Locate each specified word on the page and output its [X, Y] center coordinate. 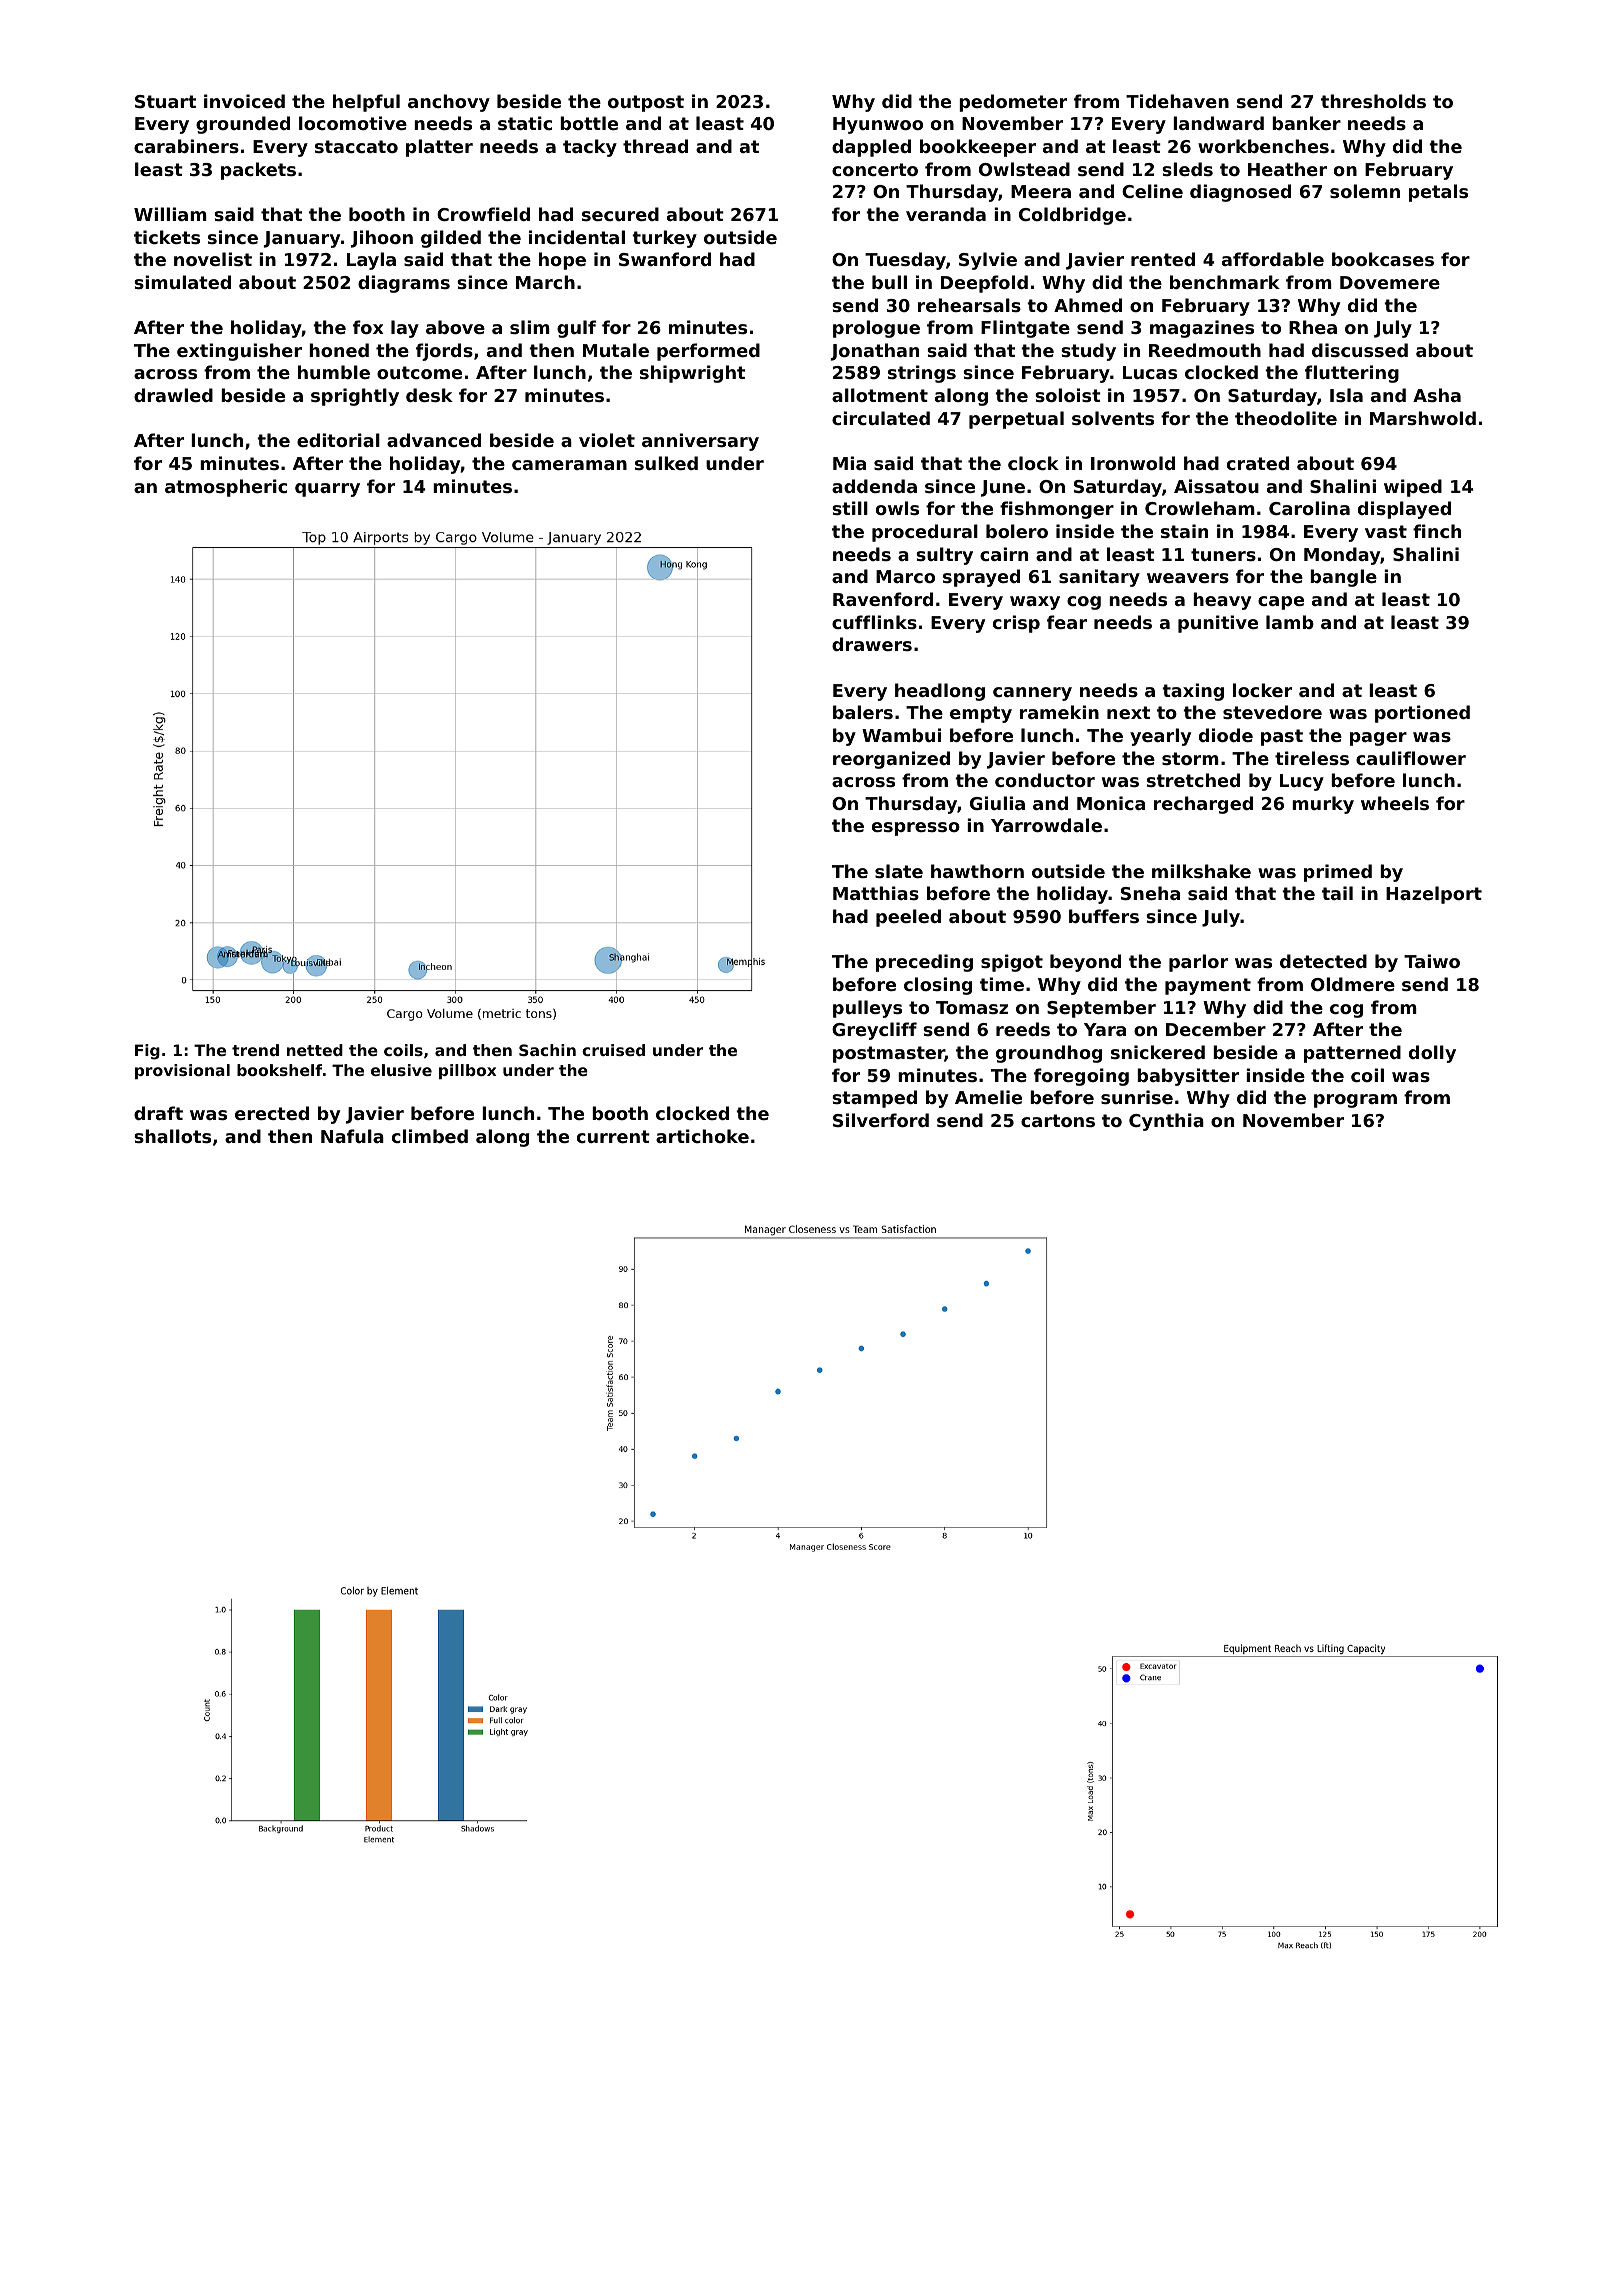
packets [258, 171]
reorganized [891, 760]
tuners [1223, 554]
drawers [872, 644]
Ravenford [883, 599]
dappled [871, 148]
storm [1190, 758]
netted [315, 1050]
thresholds [1373, 101]
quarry [327, 490]
